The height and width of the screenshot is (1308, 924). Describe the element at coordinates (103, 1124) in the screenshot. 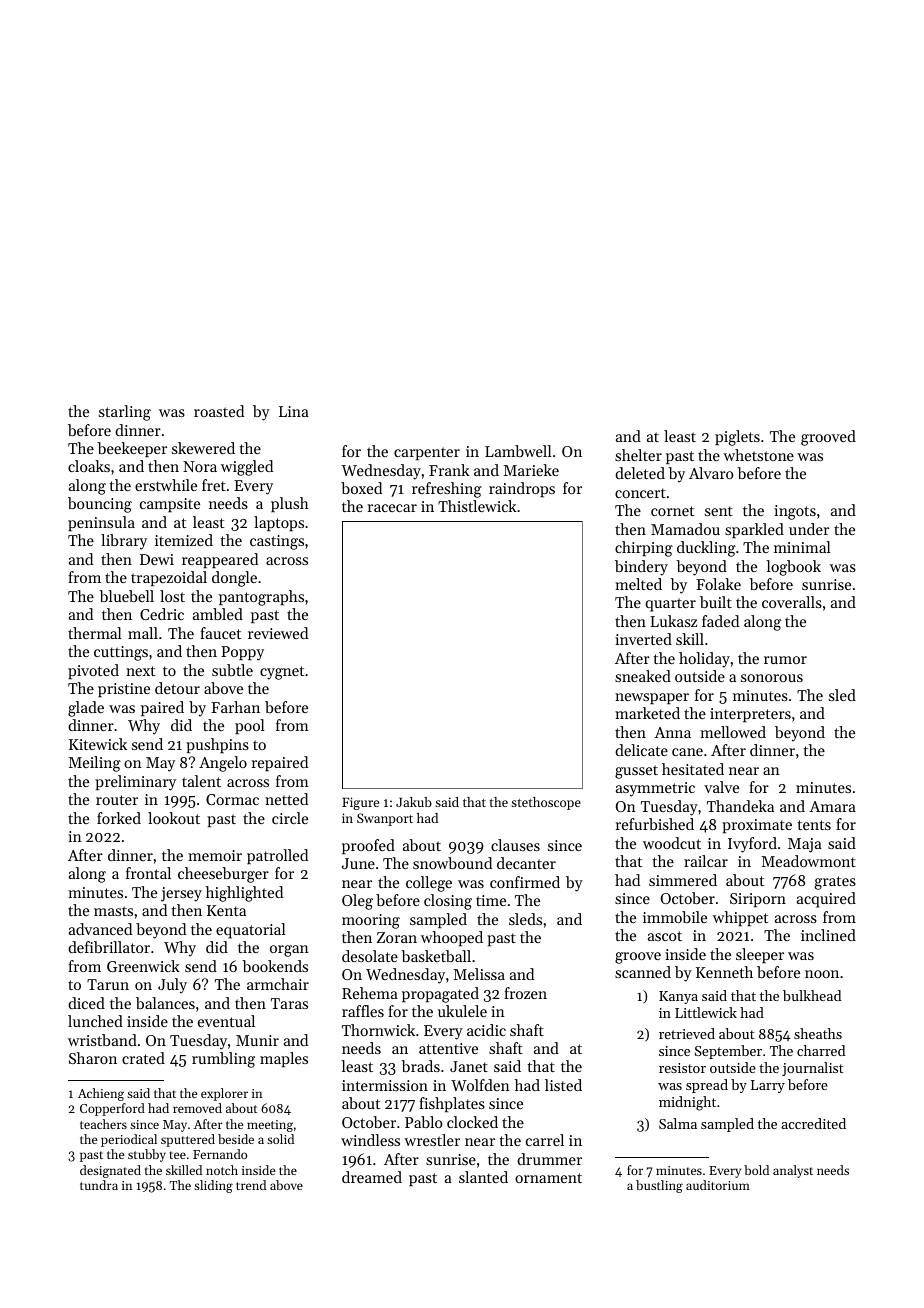

I see `teachers` at that location.
